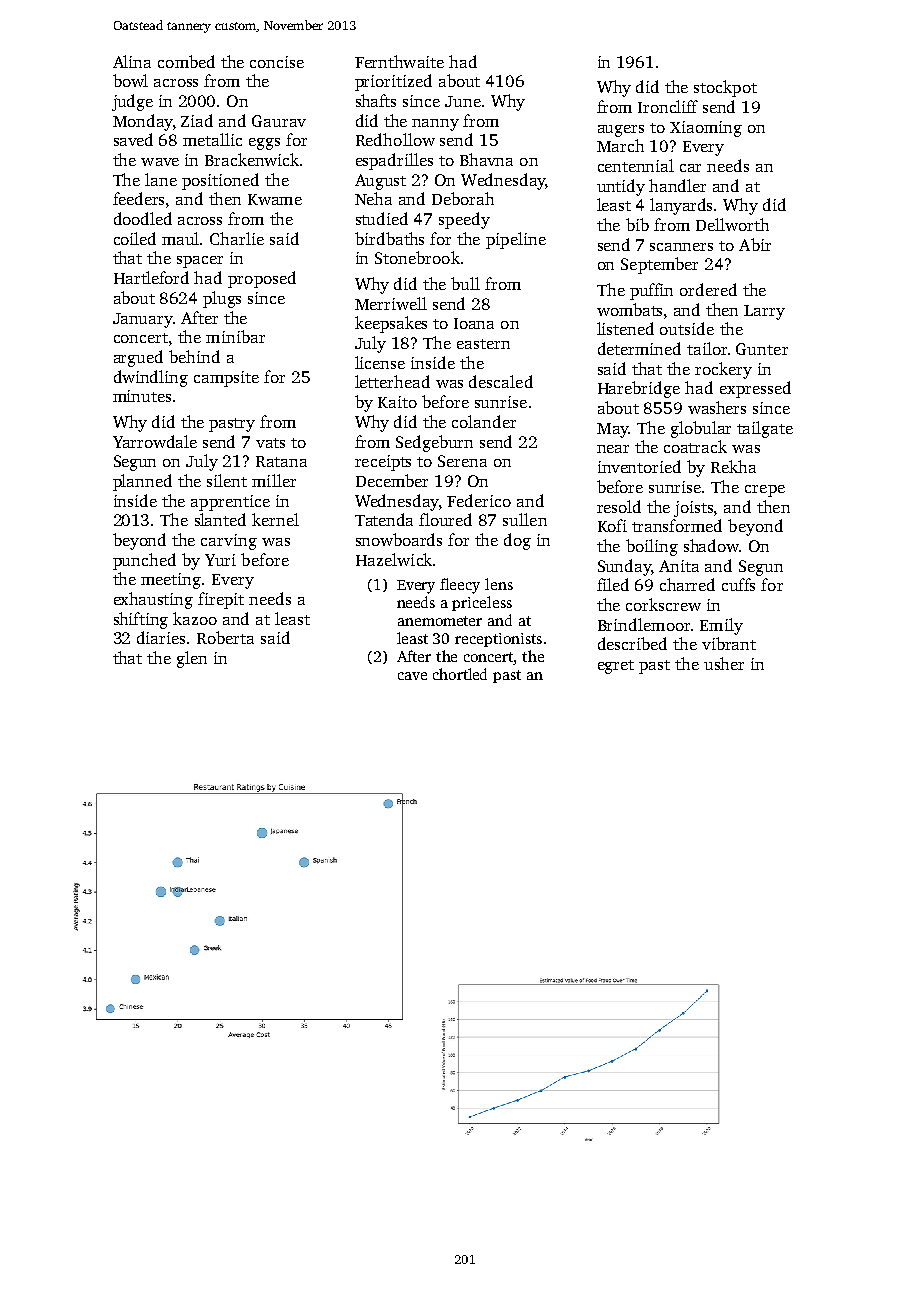 The width and height of the page is (908, 1316). What do you see at coordinates (391, 303) in the page?
I see `Merriwell` at bounding box center [391, 303].
